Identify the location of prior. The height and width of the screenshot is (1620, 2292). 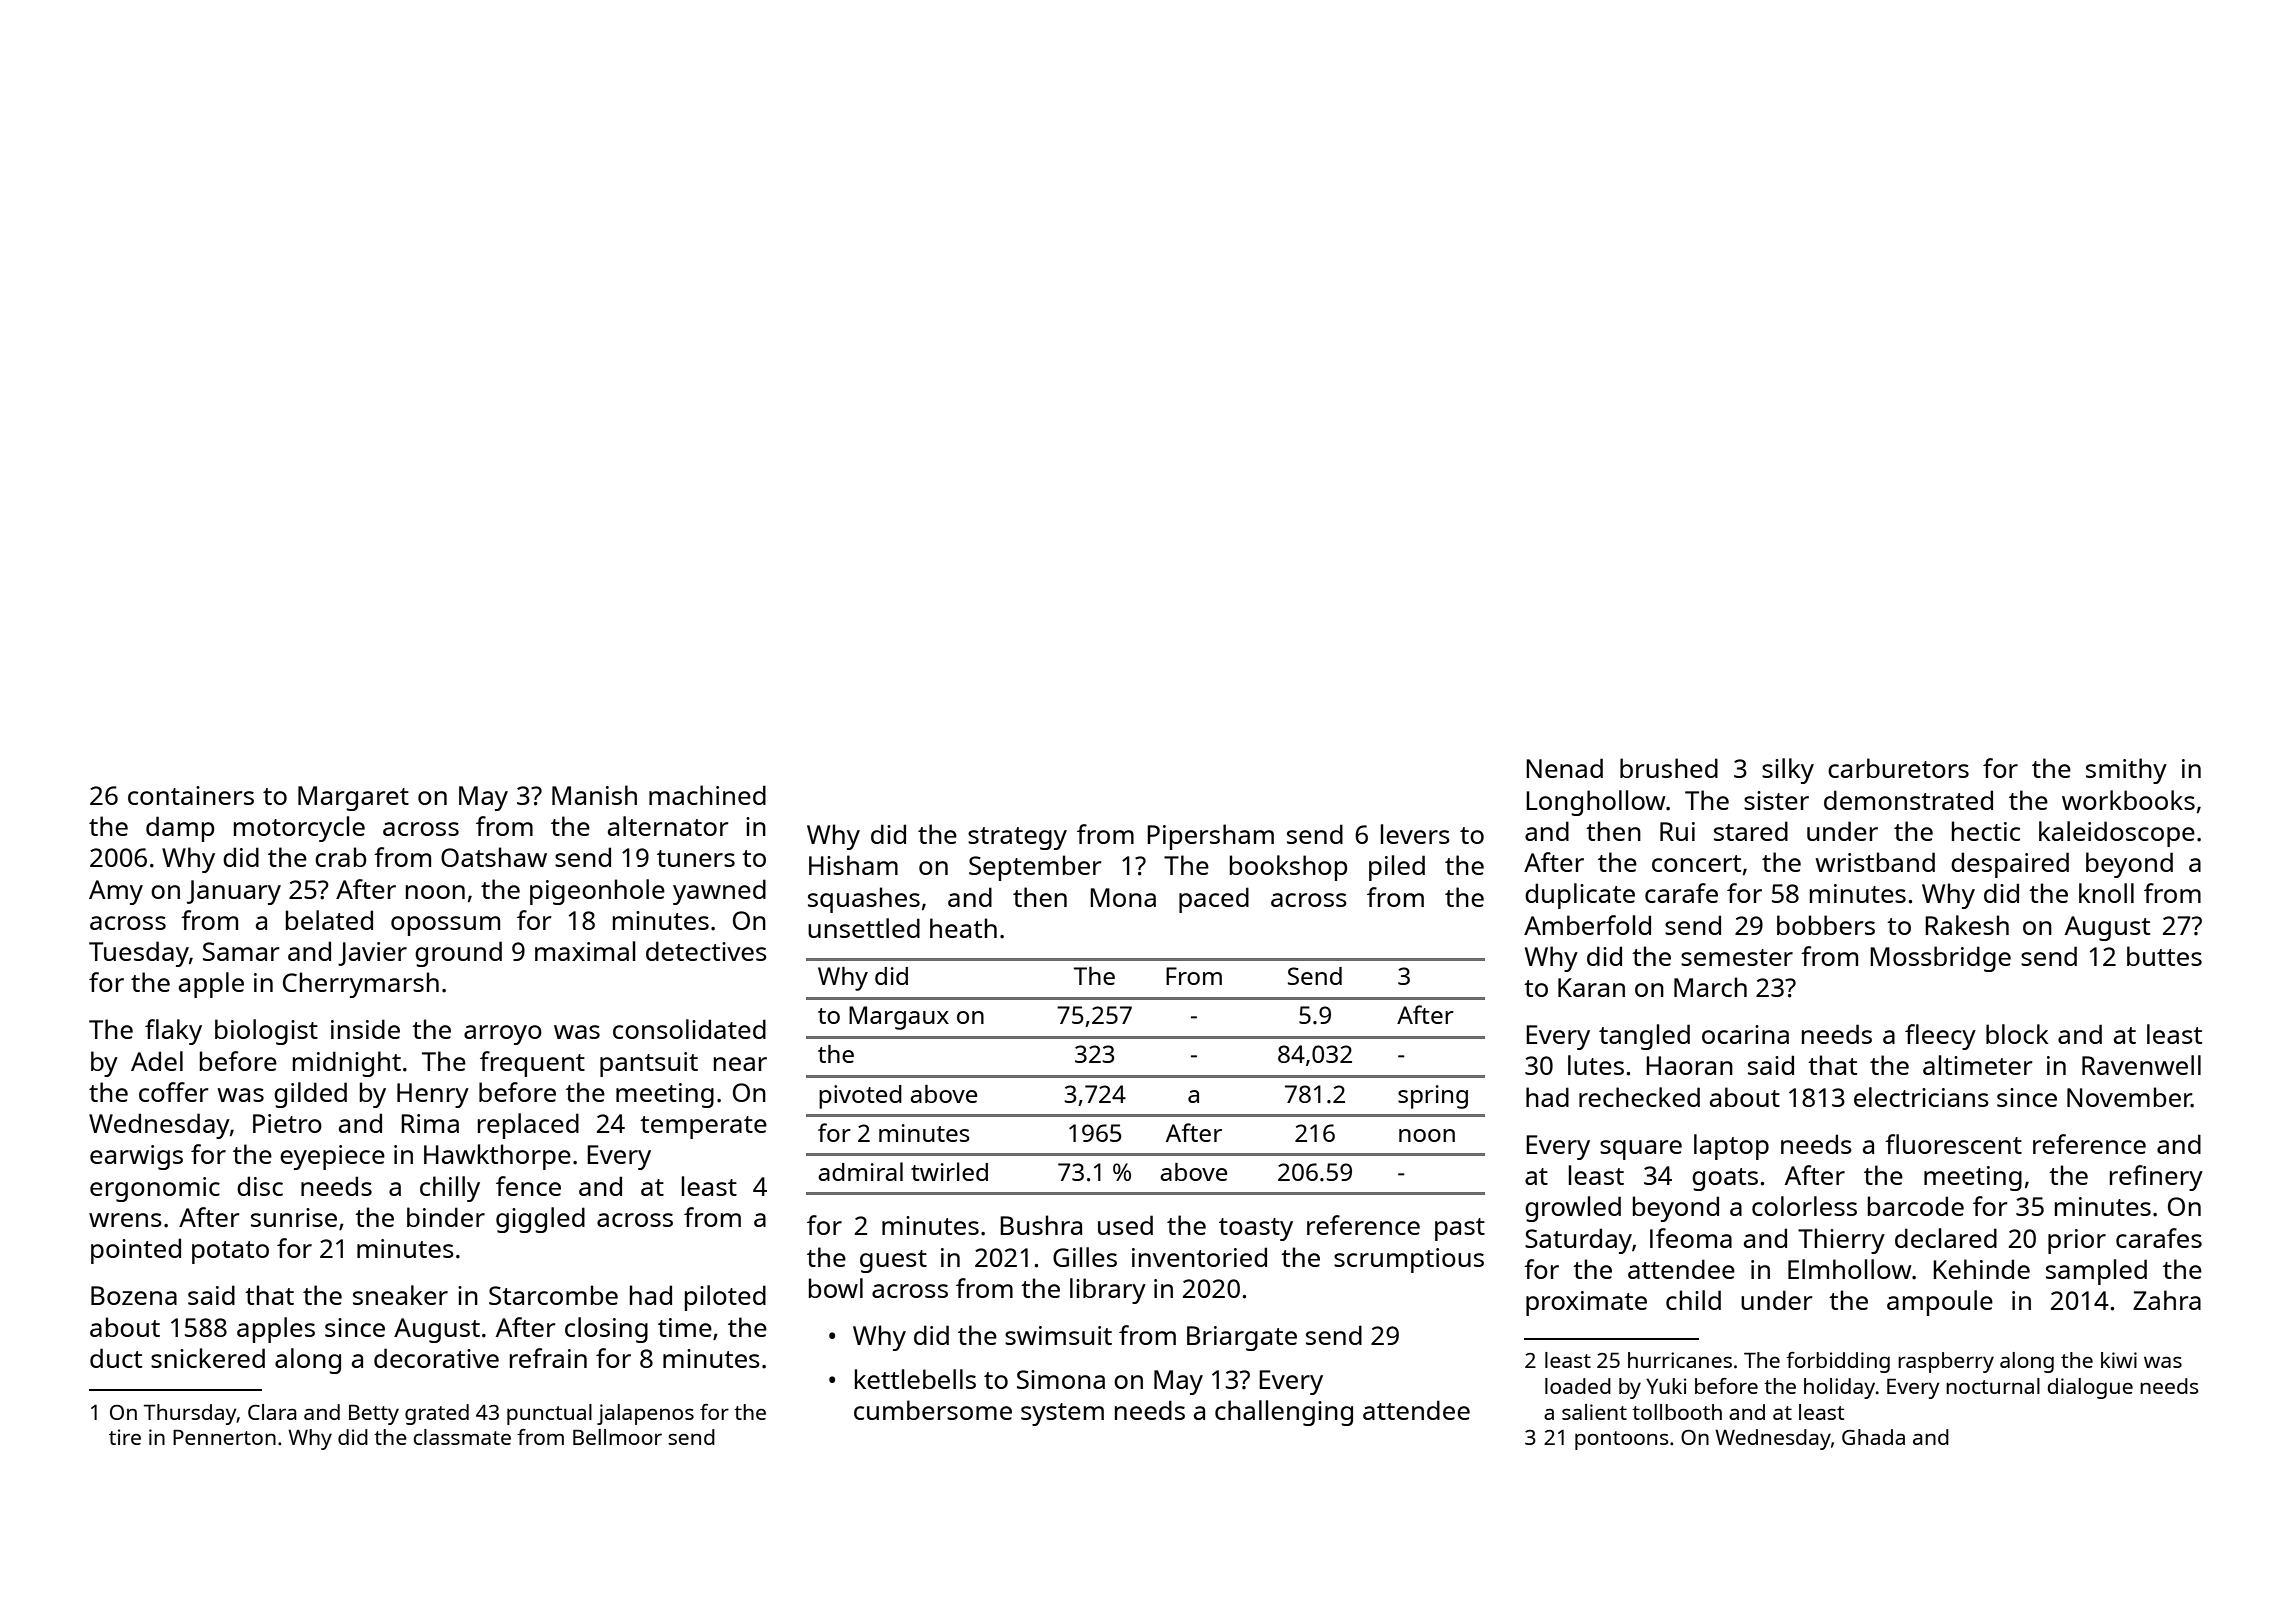
(2077, 1241).
